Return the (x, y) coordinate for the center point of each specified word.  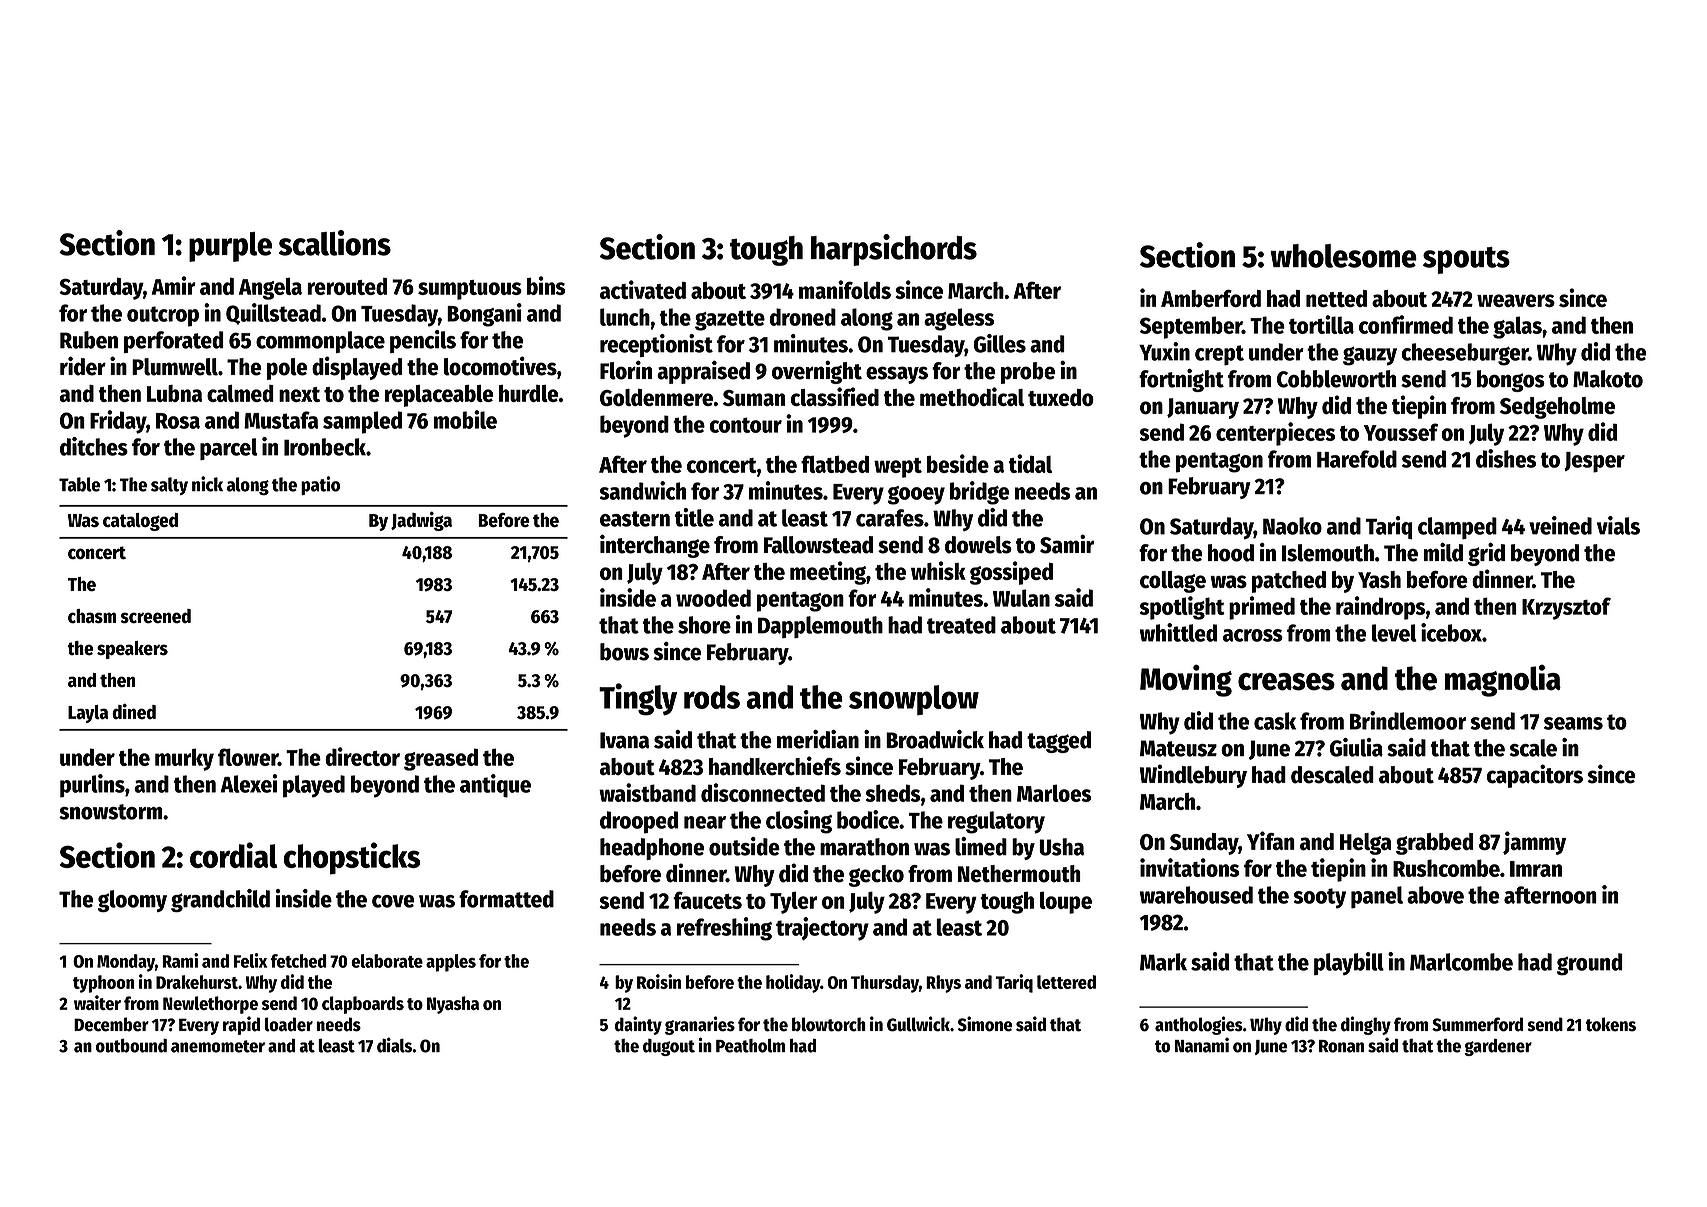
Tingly (638, 699)
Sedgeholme (1557, 408)
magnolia (1503, 681)
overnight (817, 372)
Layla (88, 714)
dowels (978, 545)
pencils (423, 341)
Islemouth (1328, 553)
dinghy (1366, 1025)
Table (79, 484)
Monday (126, 963)
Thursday (885, 984)
